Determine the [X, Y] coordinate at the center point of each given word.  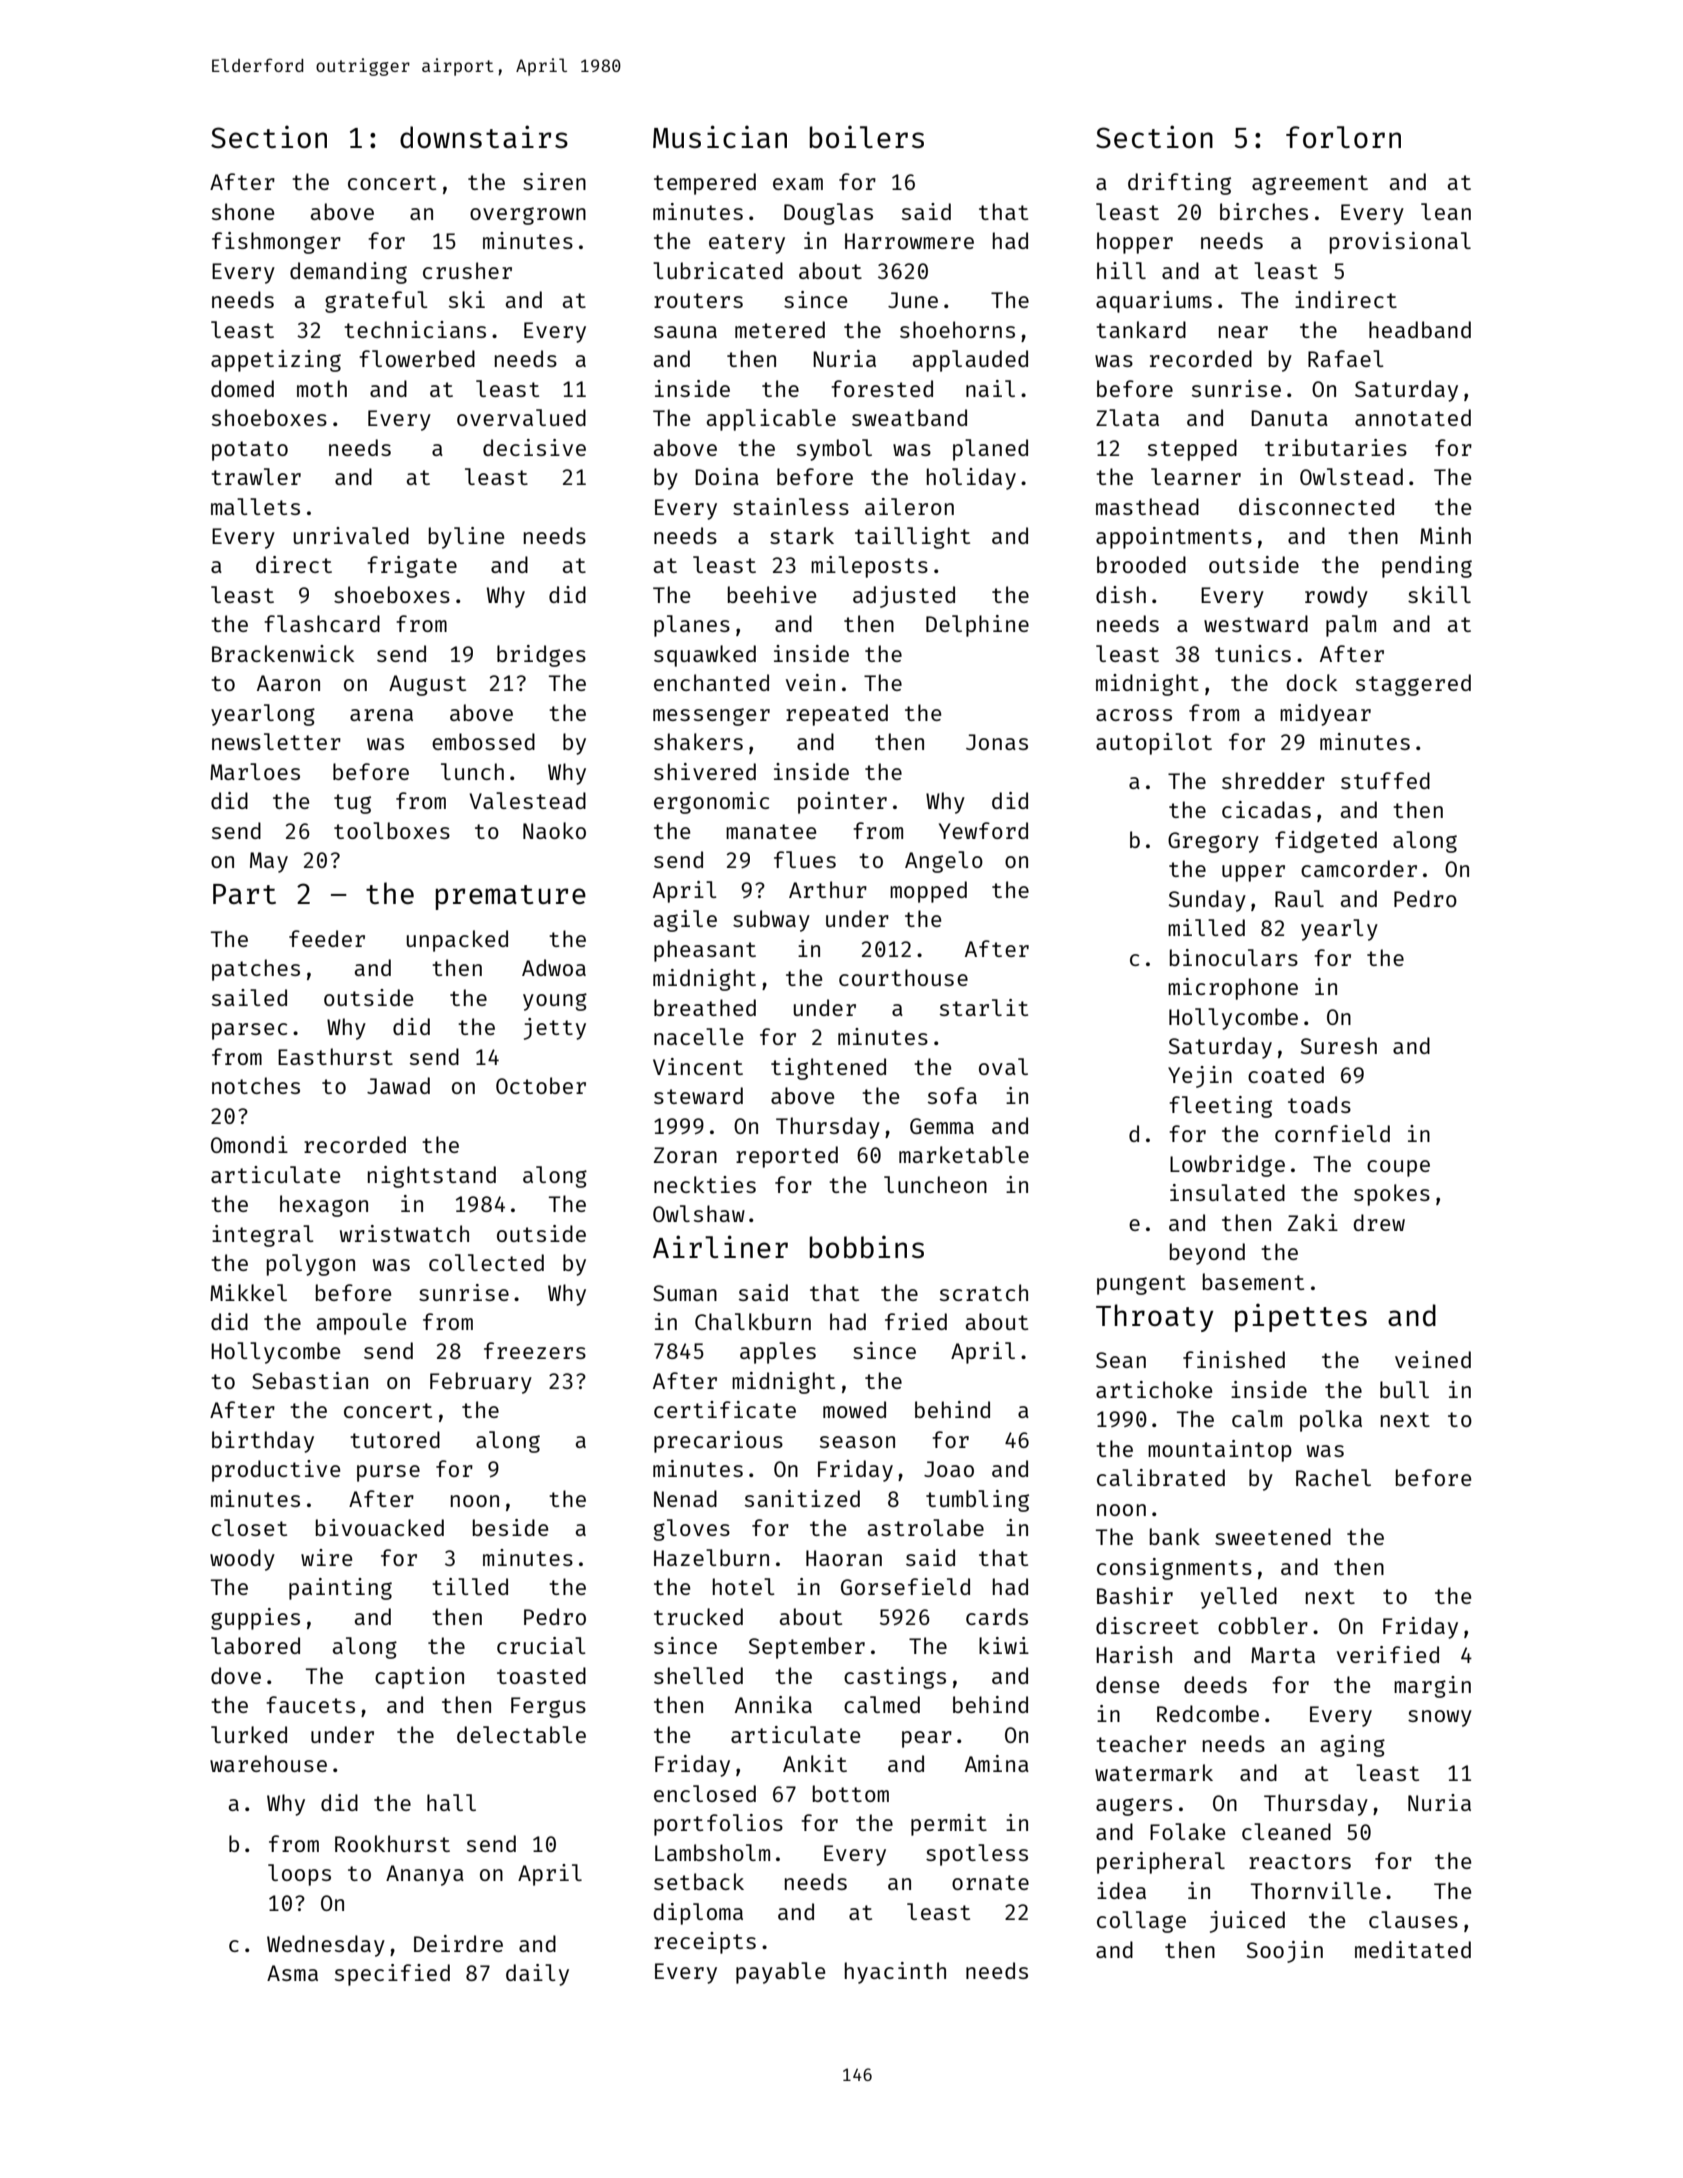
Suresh [1339, 1045]
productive [276, 1471]
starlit [984, 1007]
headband [1420, 329]
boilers [867, 136]
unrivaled [351, 535]
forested [882, 388]
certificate [725, 1409]
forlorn [1343, 137]
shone [243, 211]
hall [451, 1802]
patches [256, 970]
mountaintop [1220, 1451]
